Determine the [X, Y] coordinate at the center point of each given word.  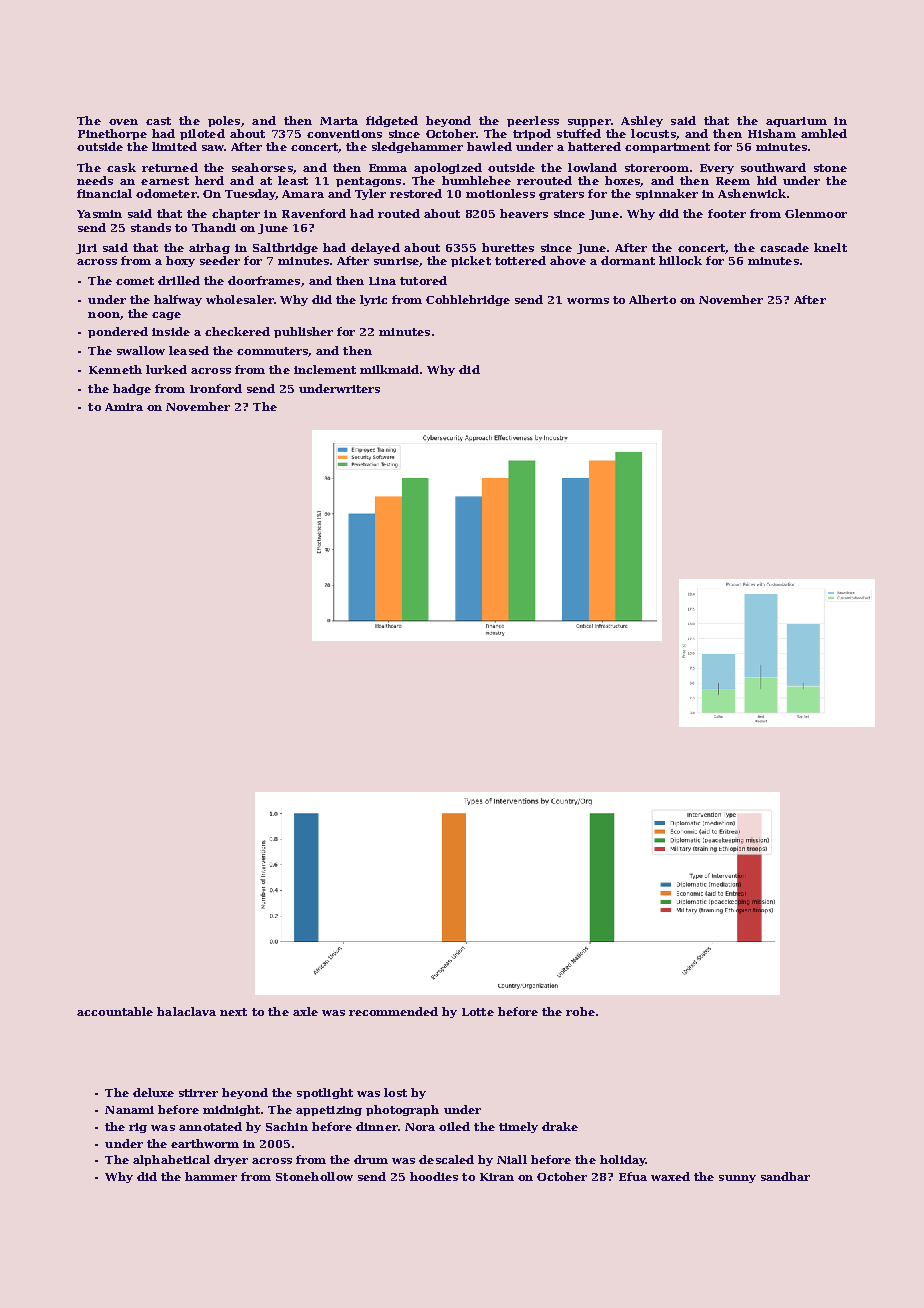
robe [580, 1011]
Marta [339, 121]
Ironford [216, 388]
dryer [231, 1160]
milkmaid [390, 369]
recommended [393, 1011]
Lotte [478, 1012]
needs [95, 180]
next [233, 1012]
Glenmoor [816, 213]
